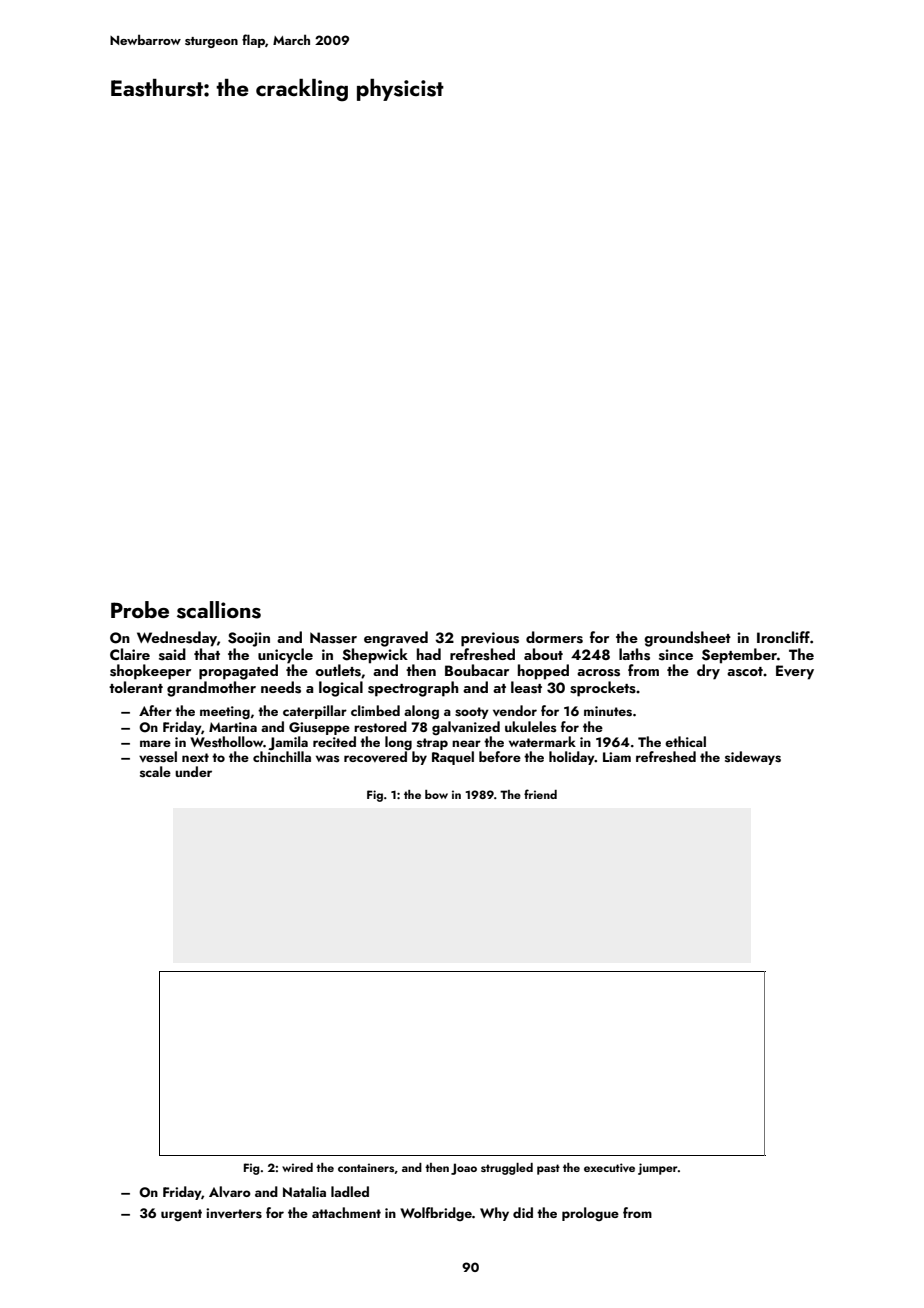 The width and height of the screenshot is (924, 1308). Describe the element at coordinates (464, 1169) in the screenshot. I see `Joao` at that location.
